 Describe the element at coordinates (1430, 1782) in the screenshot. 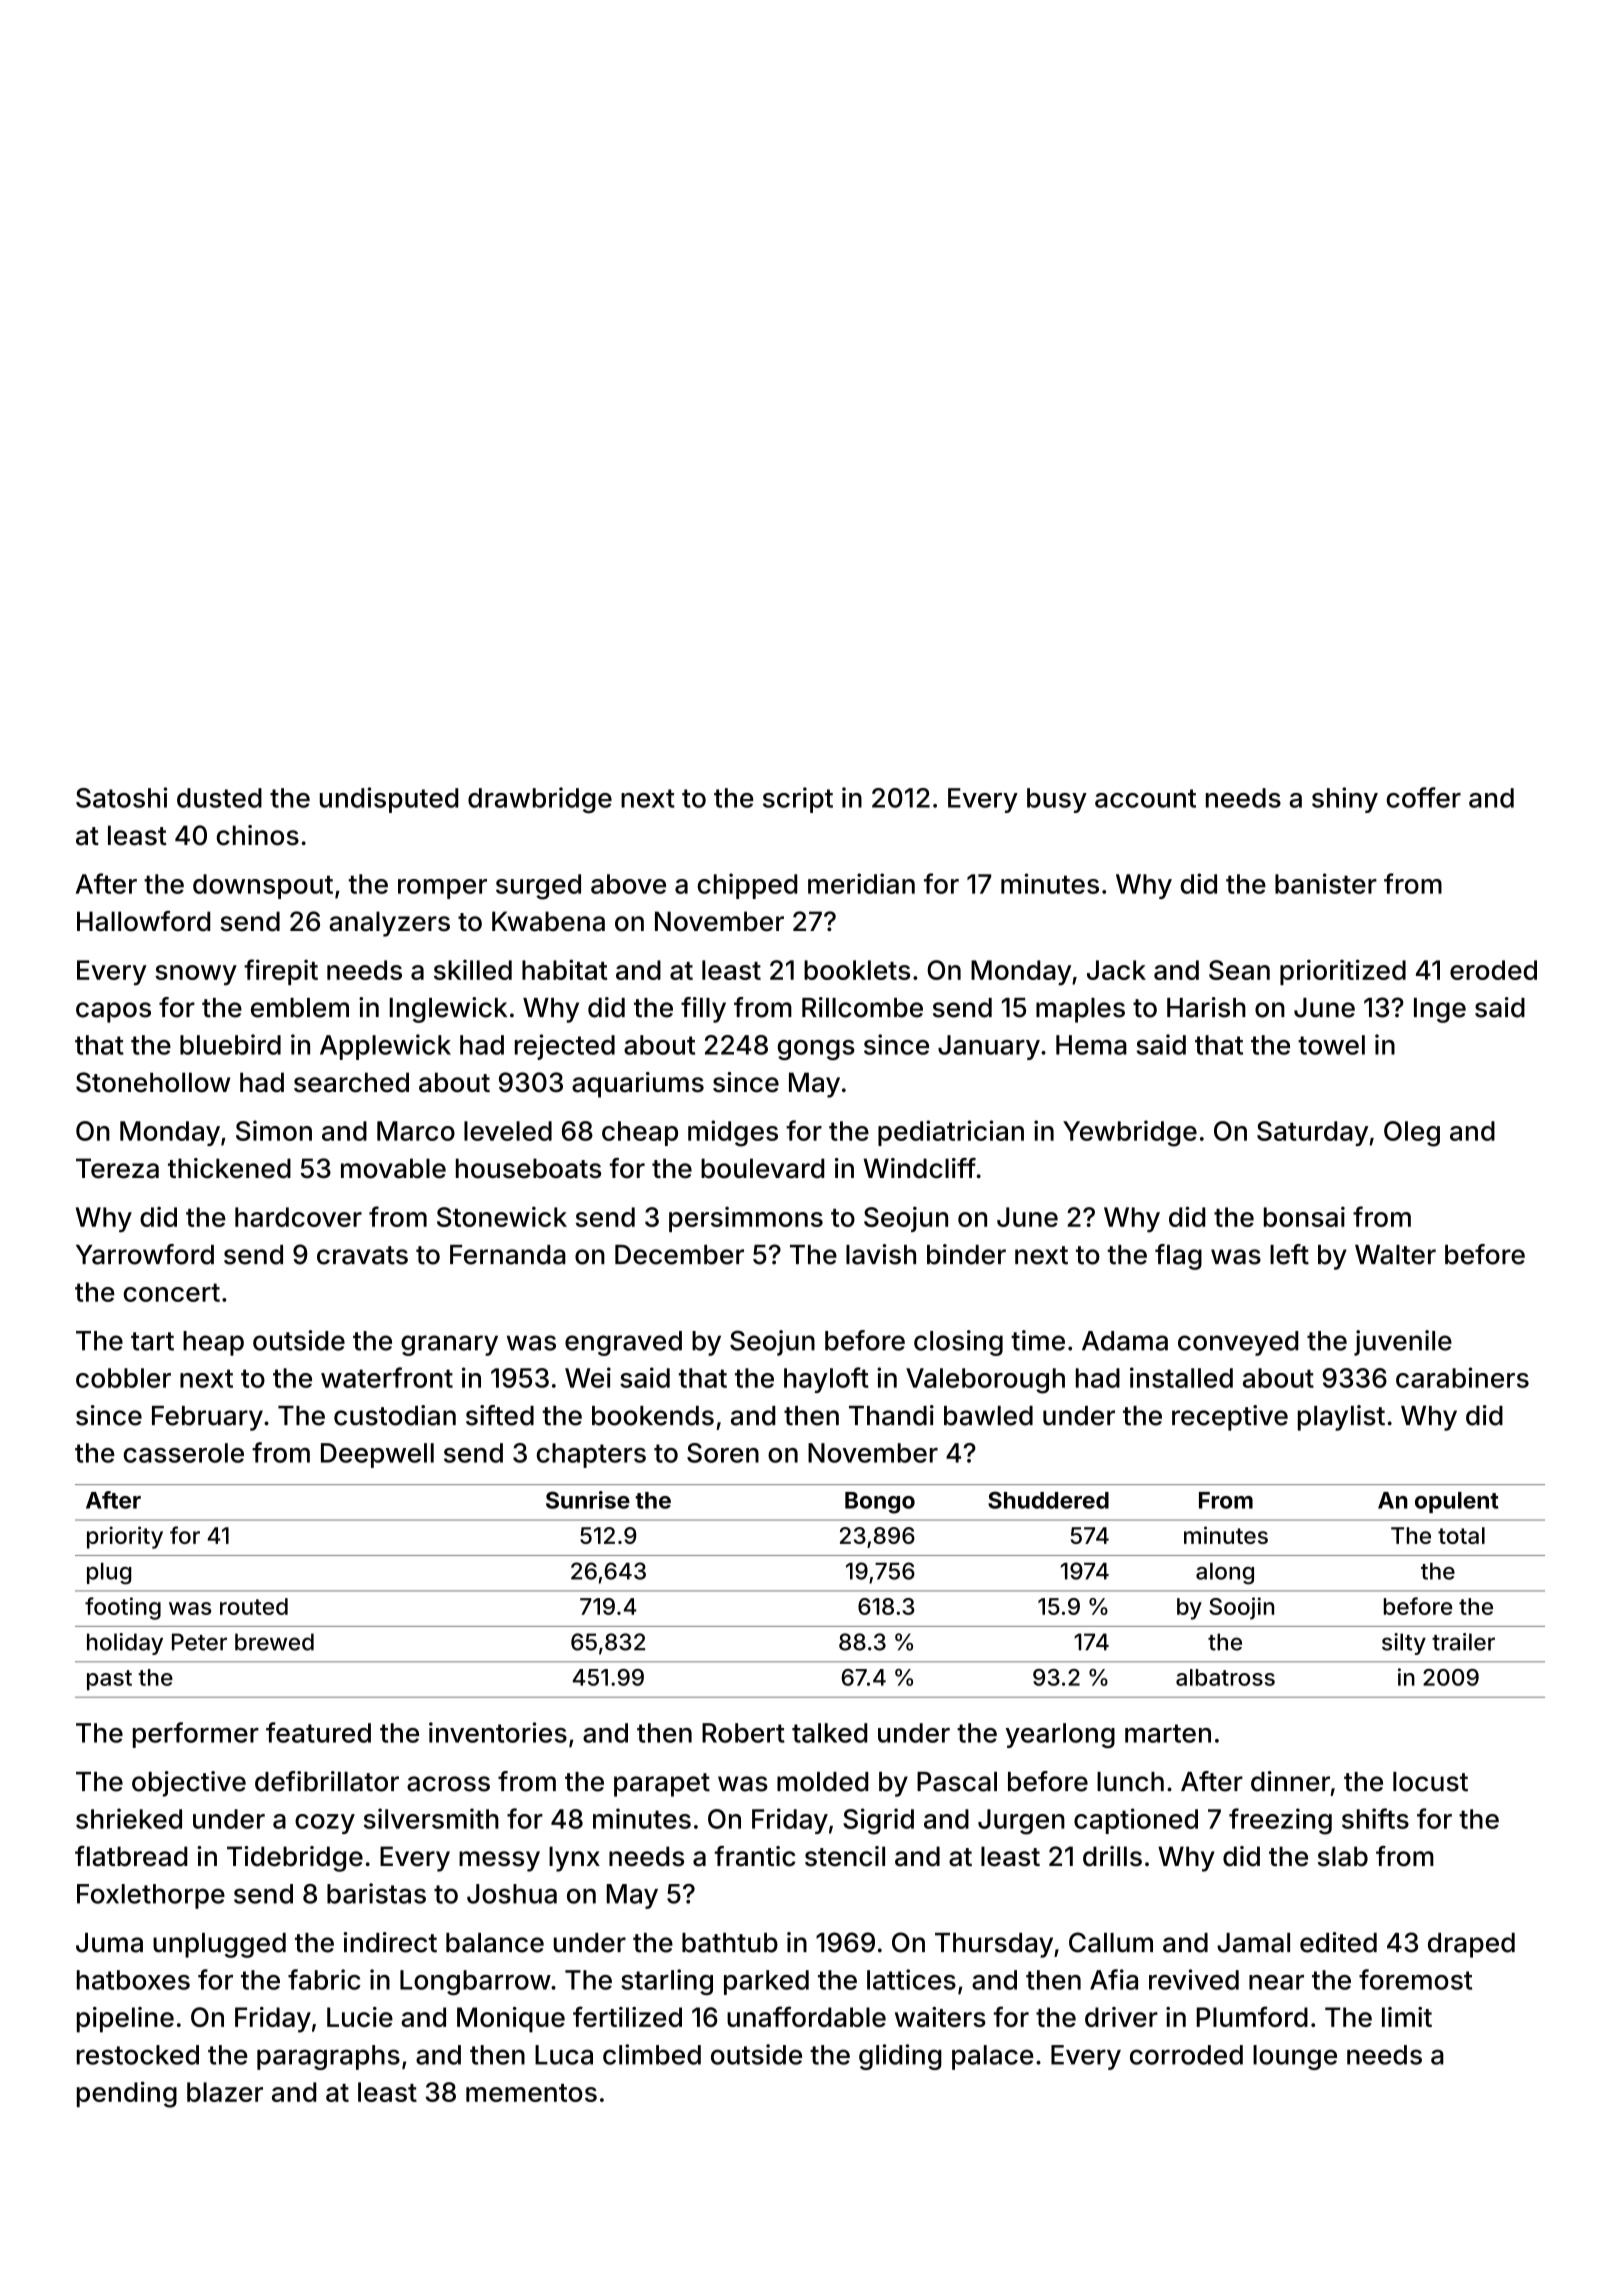

I see `locust` at that location.
